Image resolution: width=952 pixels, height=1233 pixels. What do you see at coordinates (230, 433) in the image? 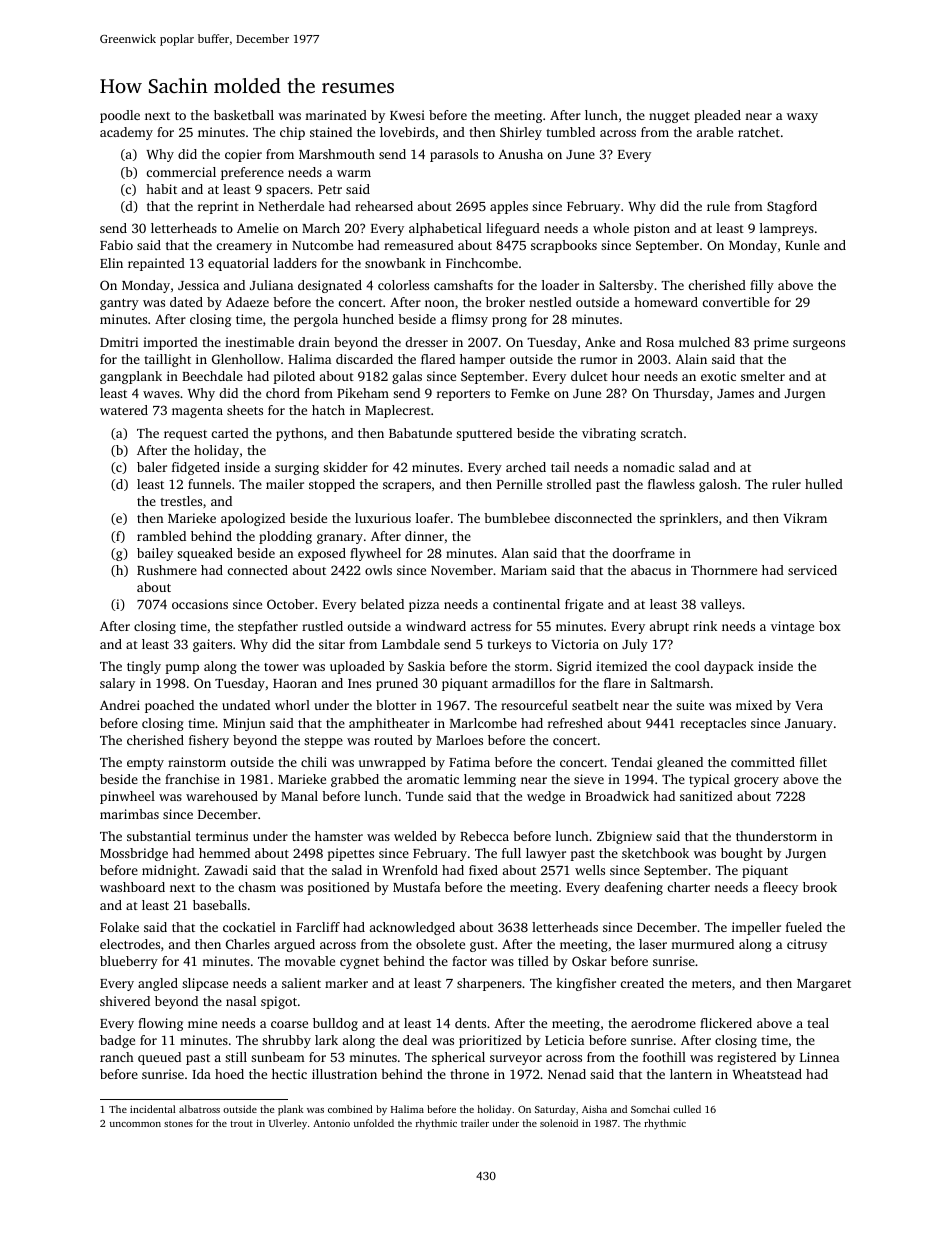
I see `carted` at bounding box center [230, 433].
